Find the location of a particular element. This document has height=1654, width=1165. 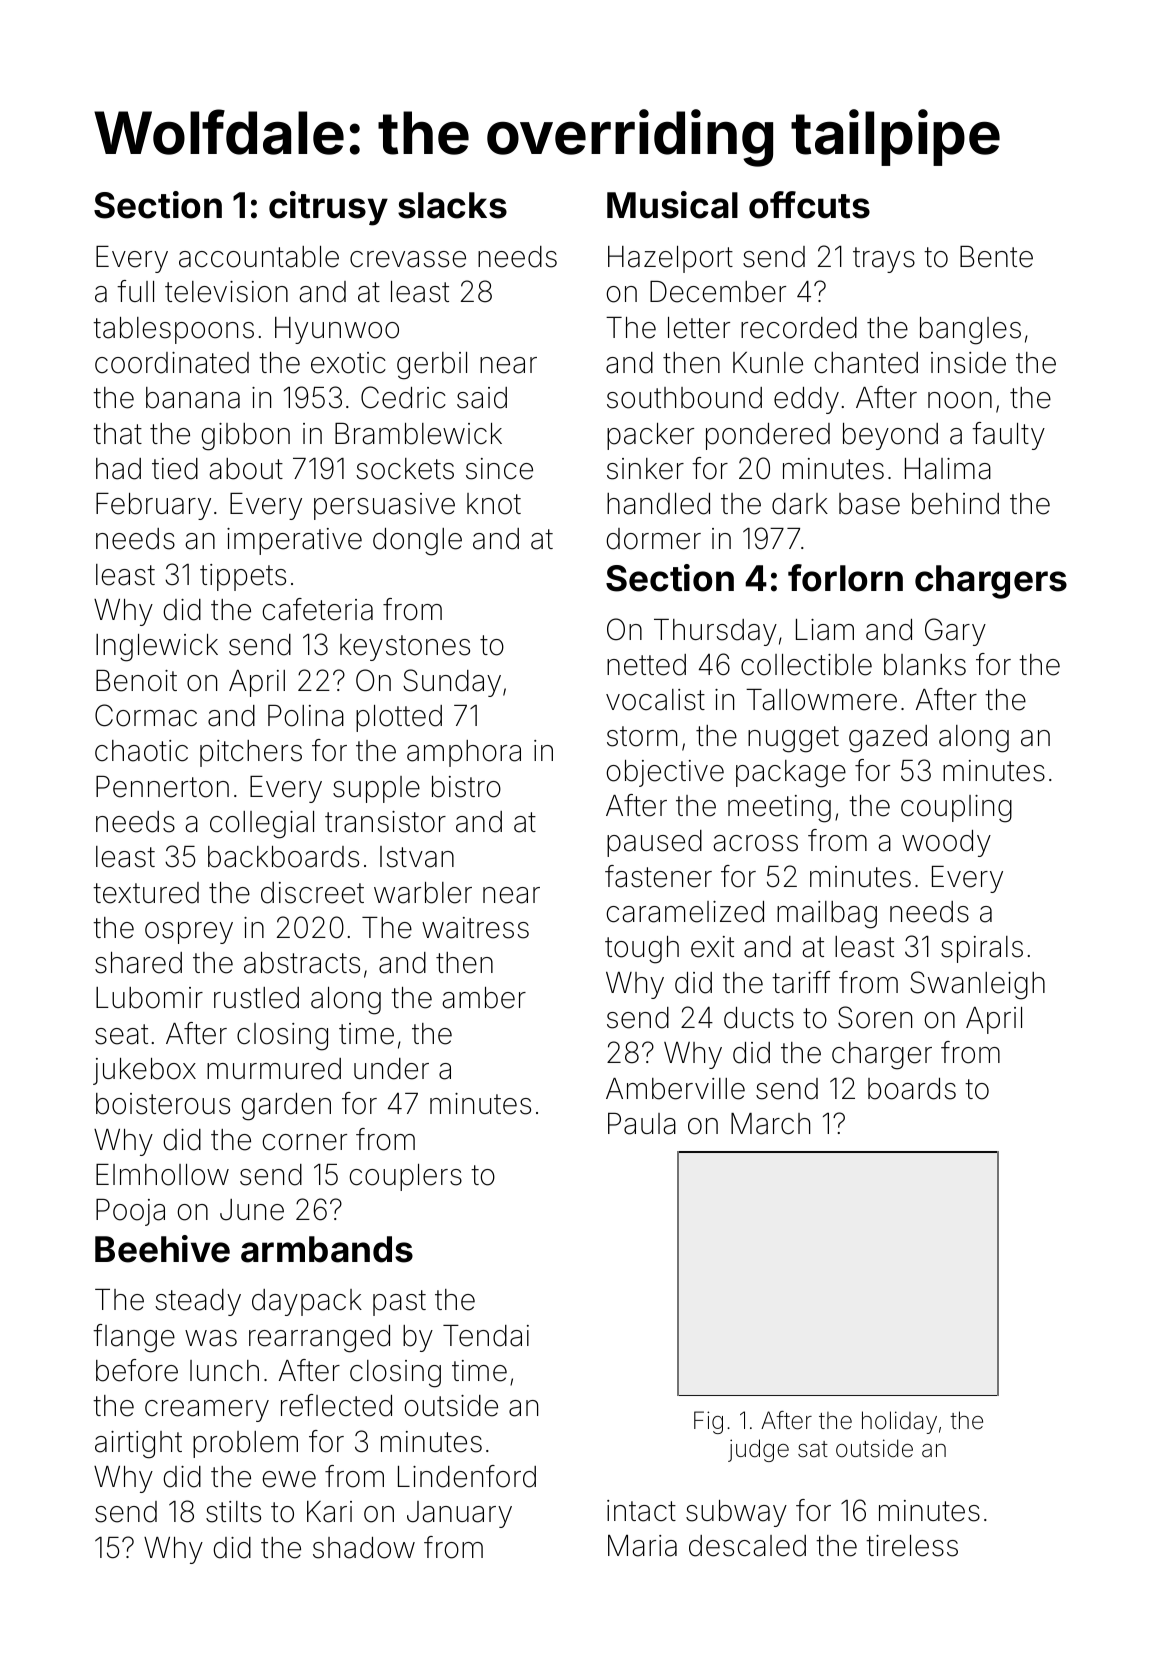

full is located at coordinates (135, 291).
